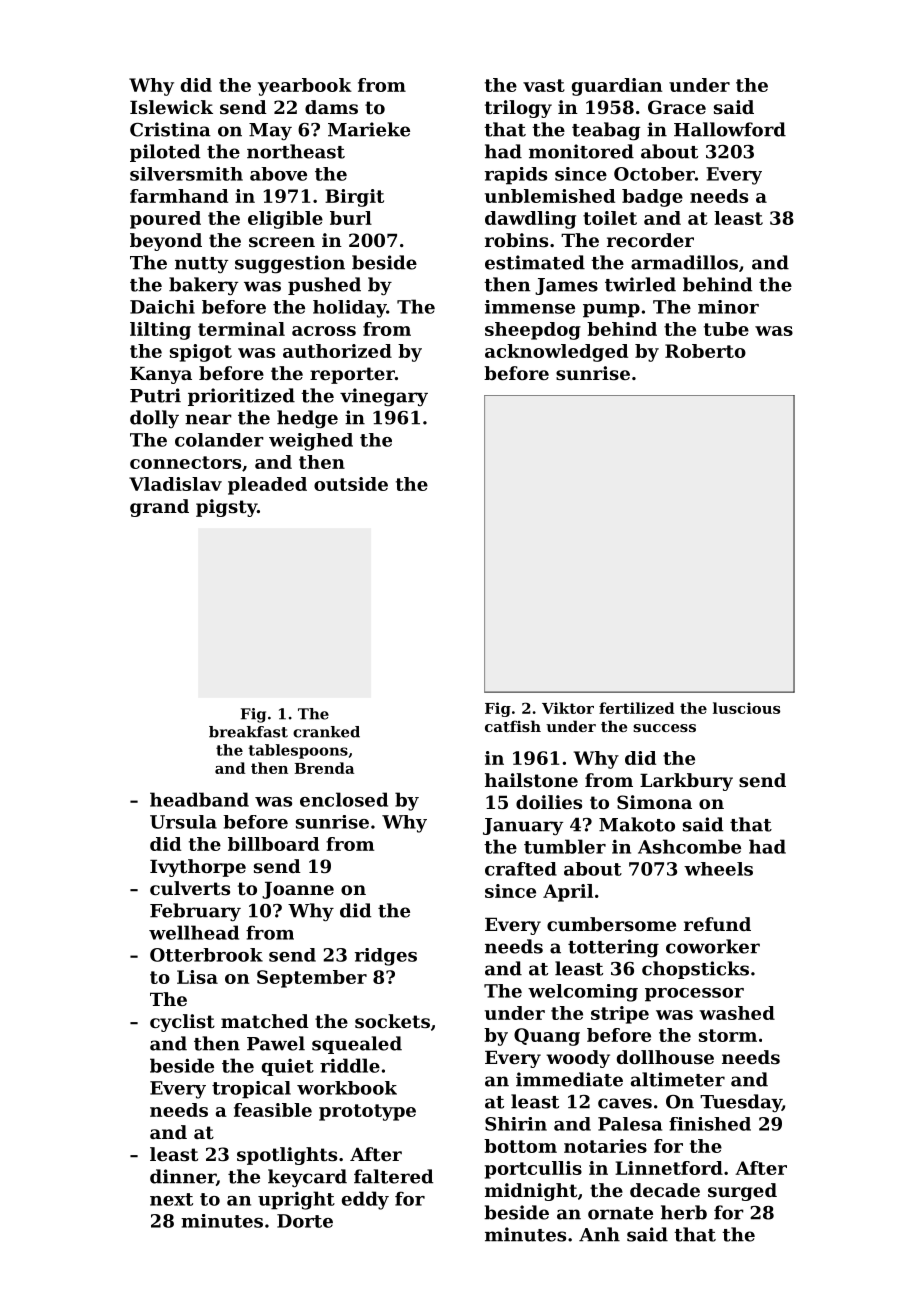  I want to click on Kanya, so click(161, 375).
